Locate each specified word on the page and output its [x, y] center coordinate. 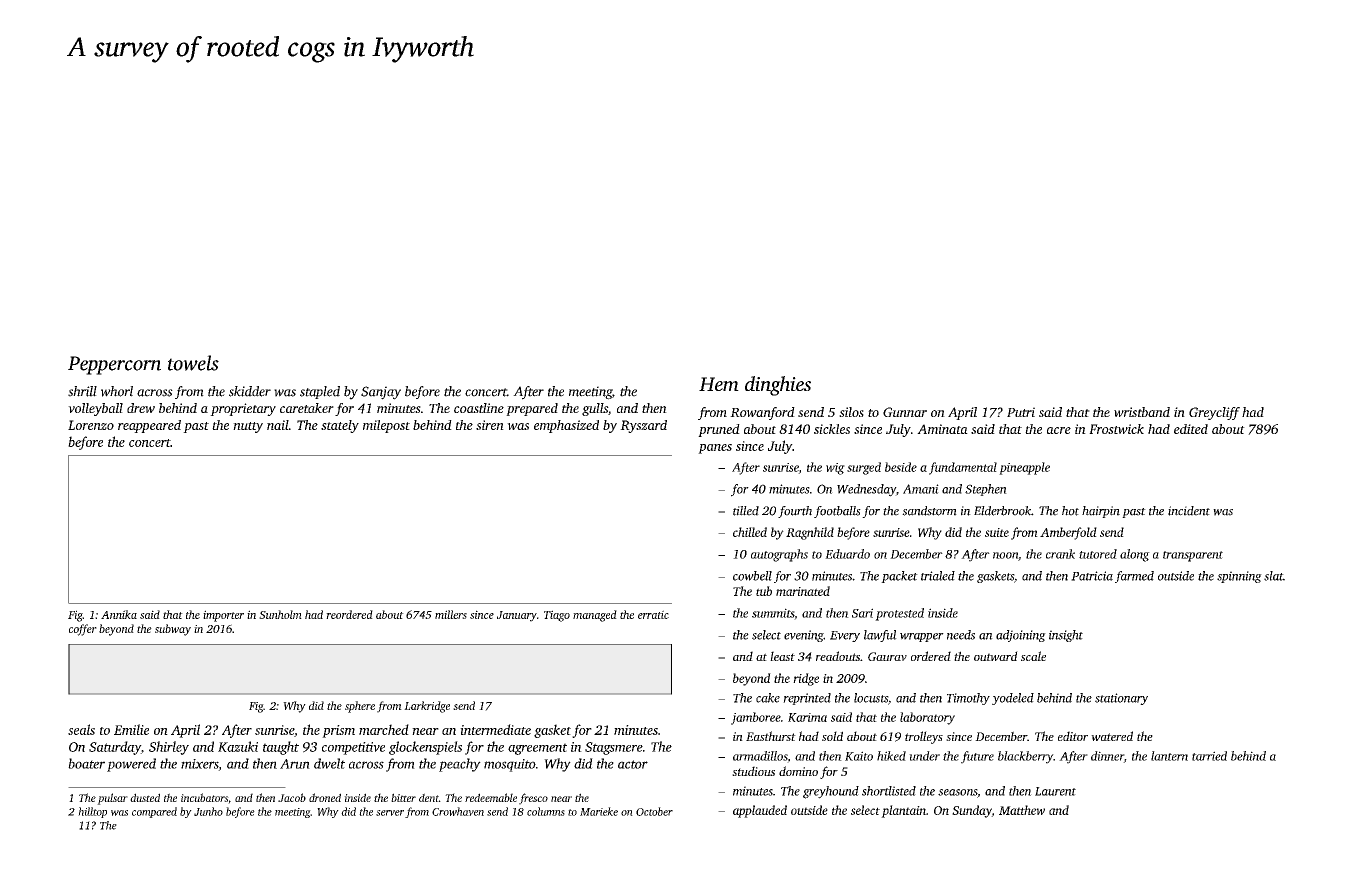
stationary [1121, 699]
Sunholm [280, 614]
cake [768, 698]
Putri [1021, 412]
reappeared [149, 426]
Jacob [292, 797]
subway [173, 630]
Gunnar [905, 412]
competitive [353, 748]
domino [798, 771]
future [977, 757]
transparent [1193, 556]
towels [193, 363]
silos [851, 412]
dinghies [778, 386]
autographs [779, 555]
